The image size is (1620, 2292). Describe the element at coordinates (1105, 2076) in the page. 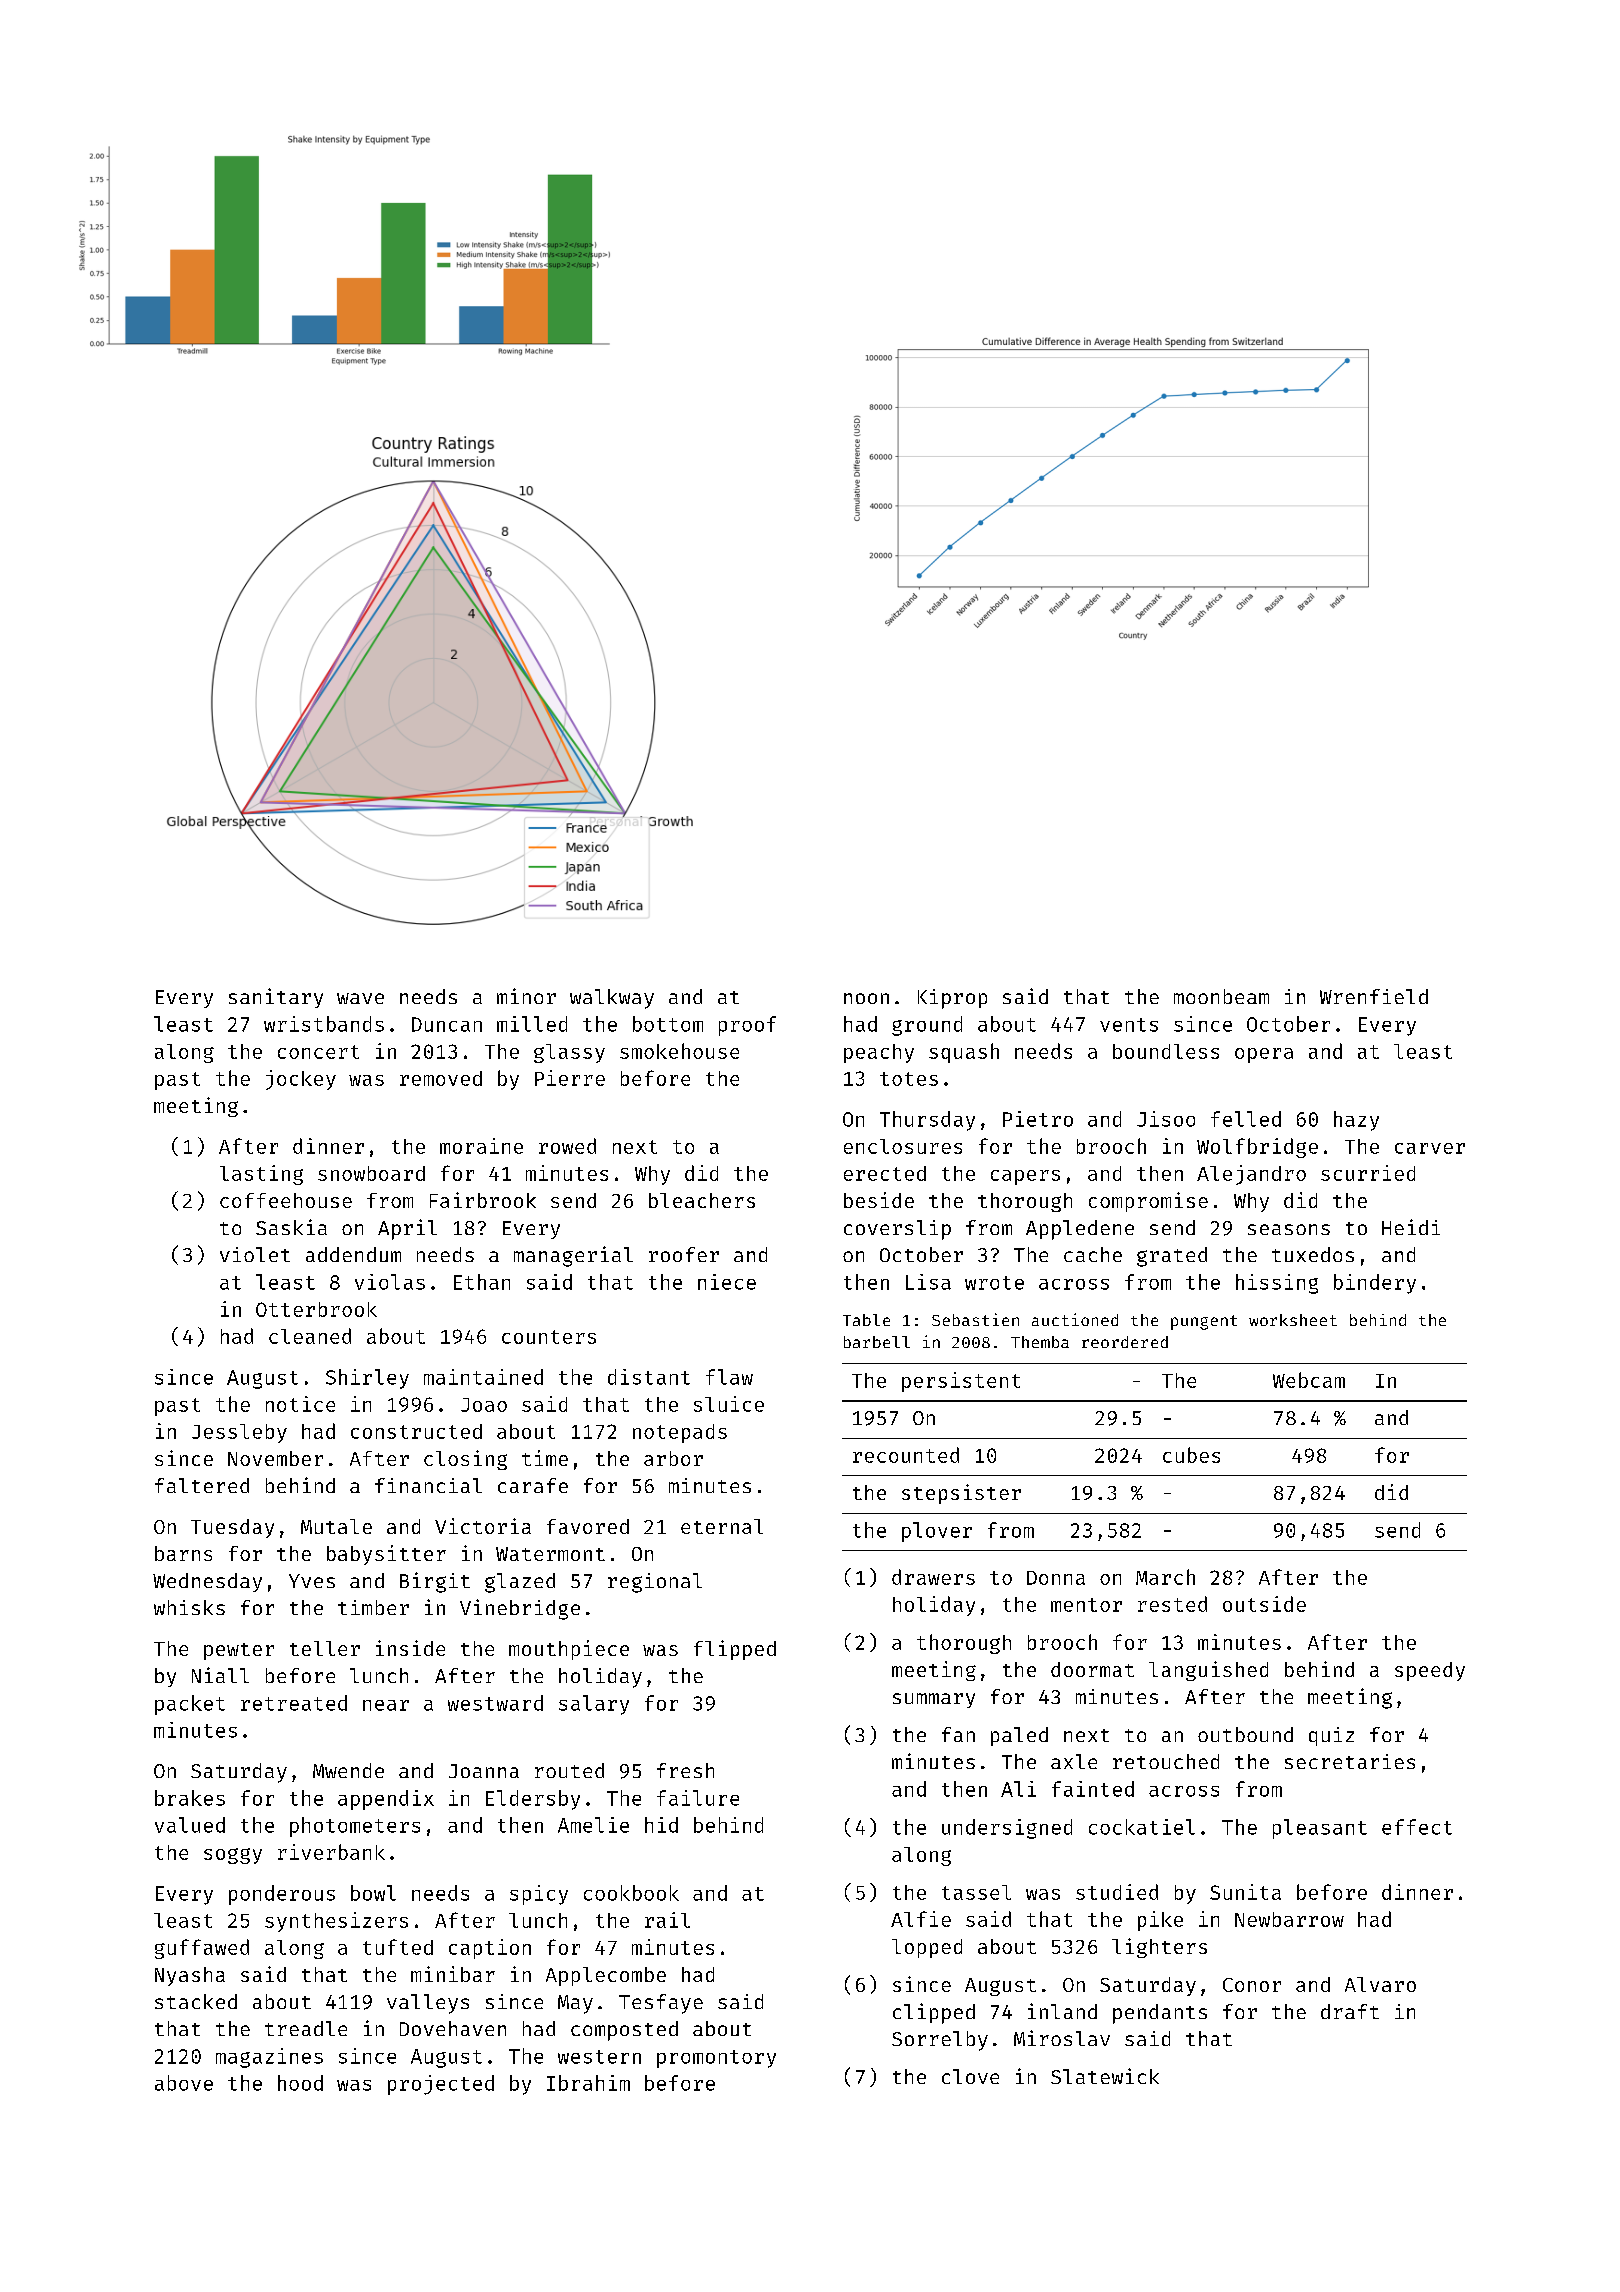

I see `Slatewick` at that location.
